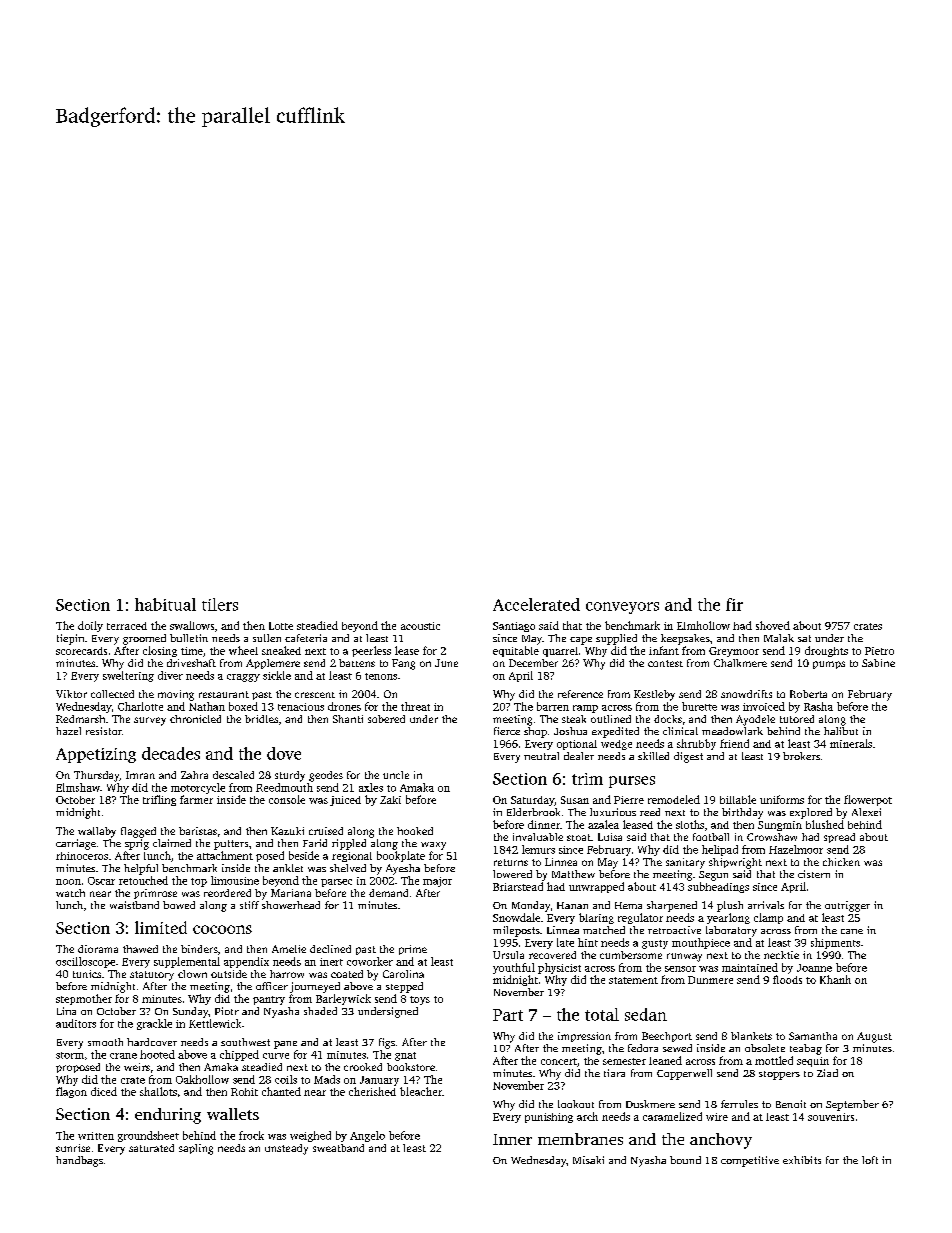 The height and width of the image is (1233, 952). What do you see at coordinates (852, 931) in the image?
I see `cane` at bounding box center [852, 931].
